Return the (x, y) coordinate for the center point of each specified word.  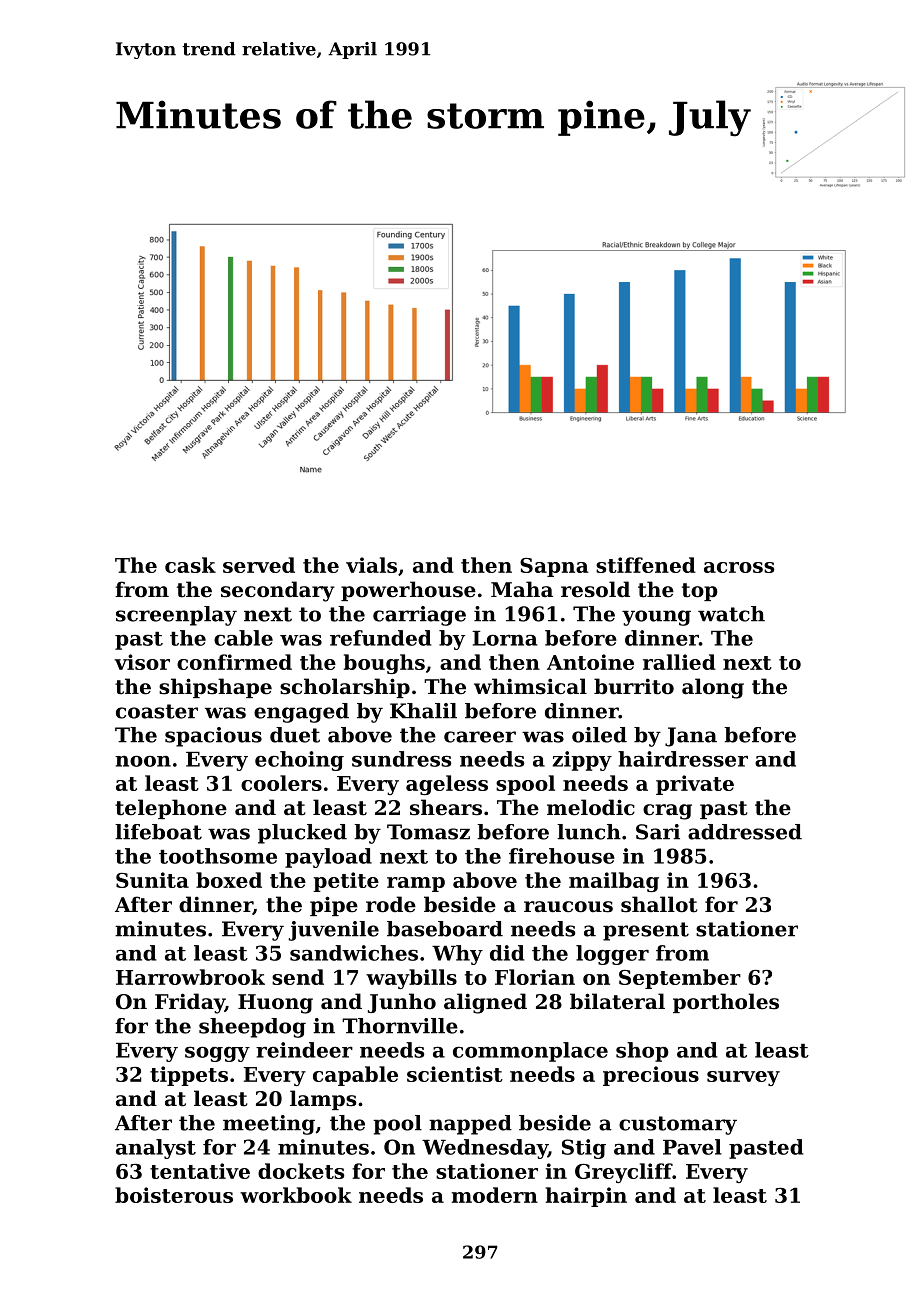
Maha (522, 589)
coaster (157, 711)
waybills (411, 979)
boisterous (174, 1195)
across (739, 567)
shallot (659, 904)
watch (731, 614)
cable (243, 638)
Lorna (504, 638)
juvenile (333, 931)
